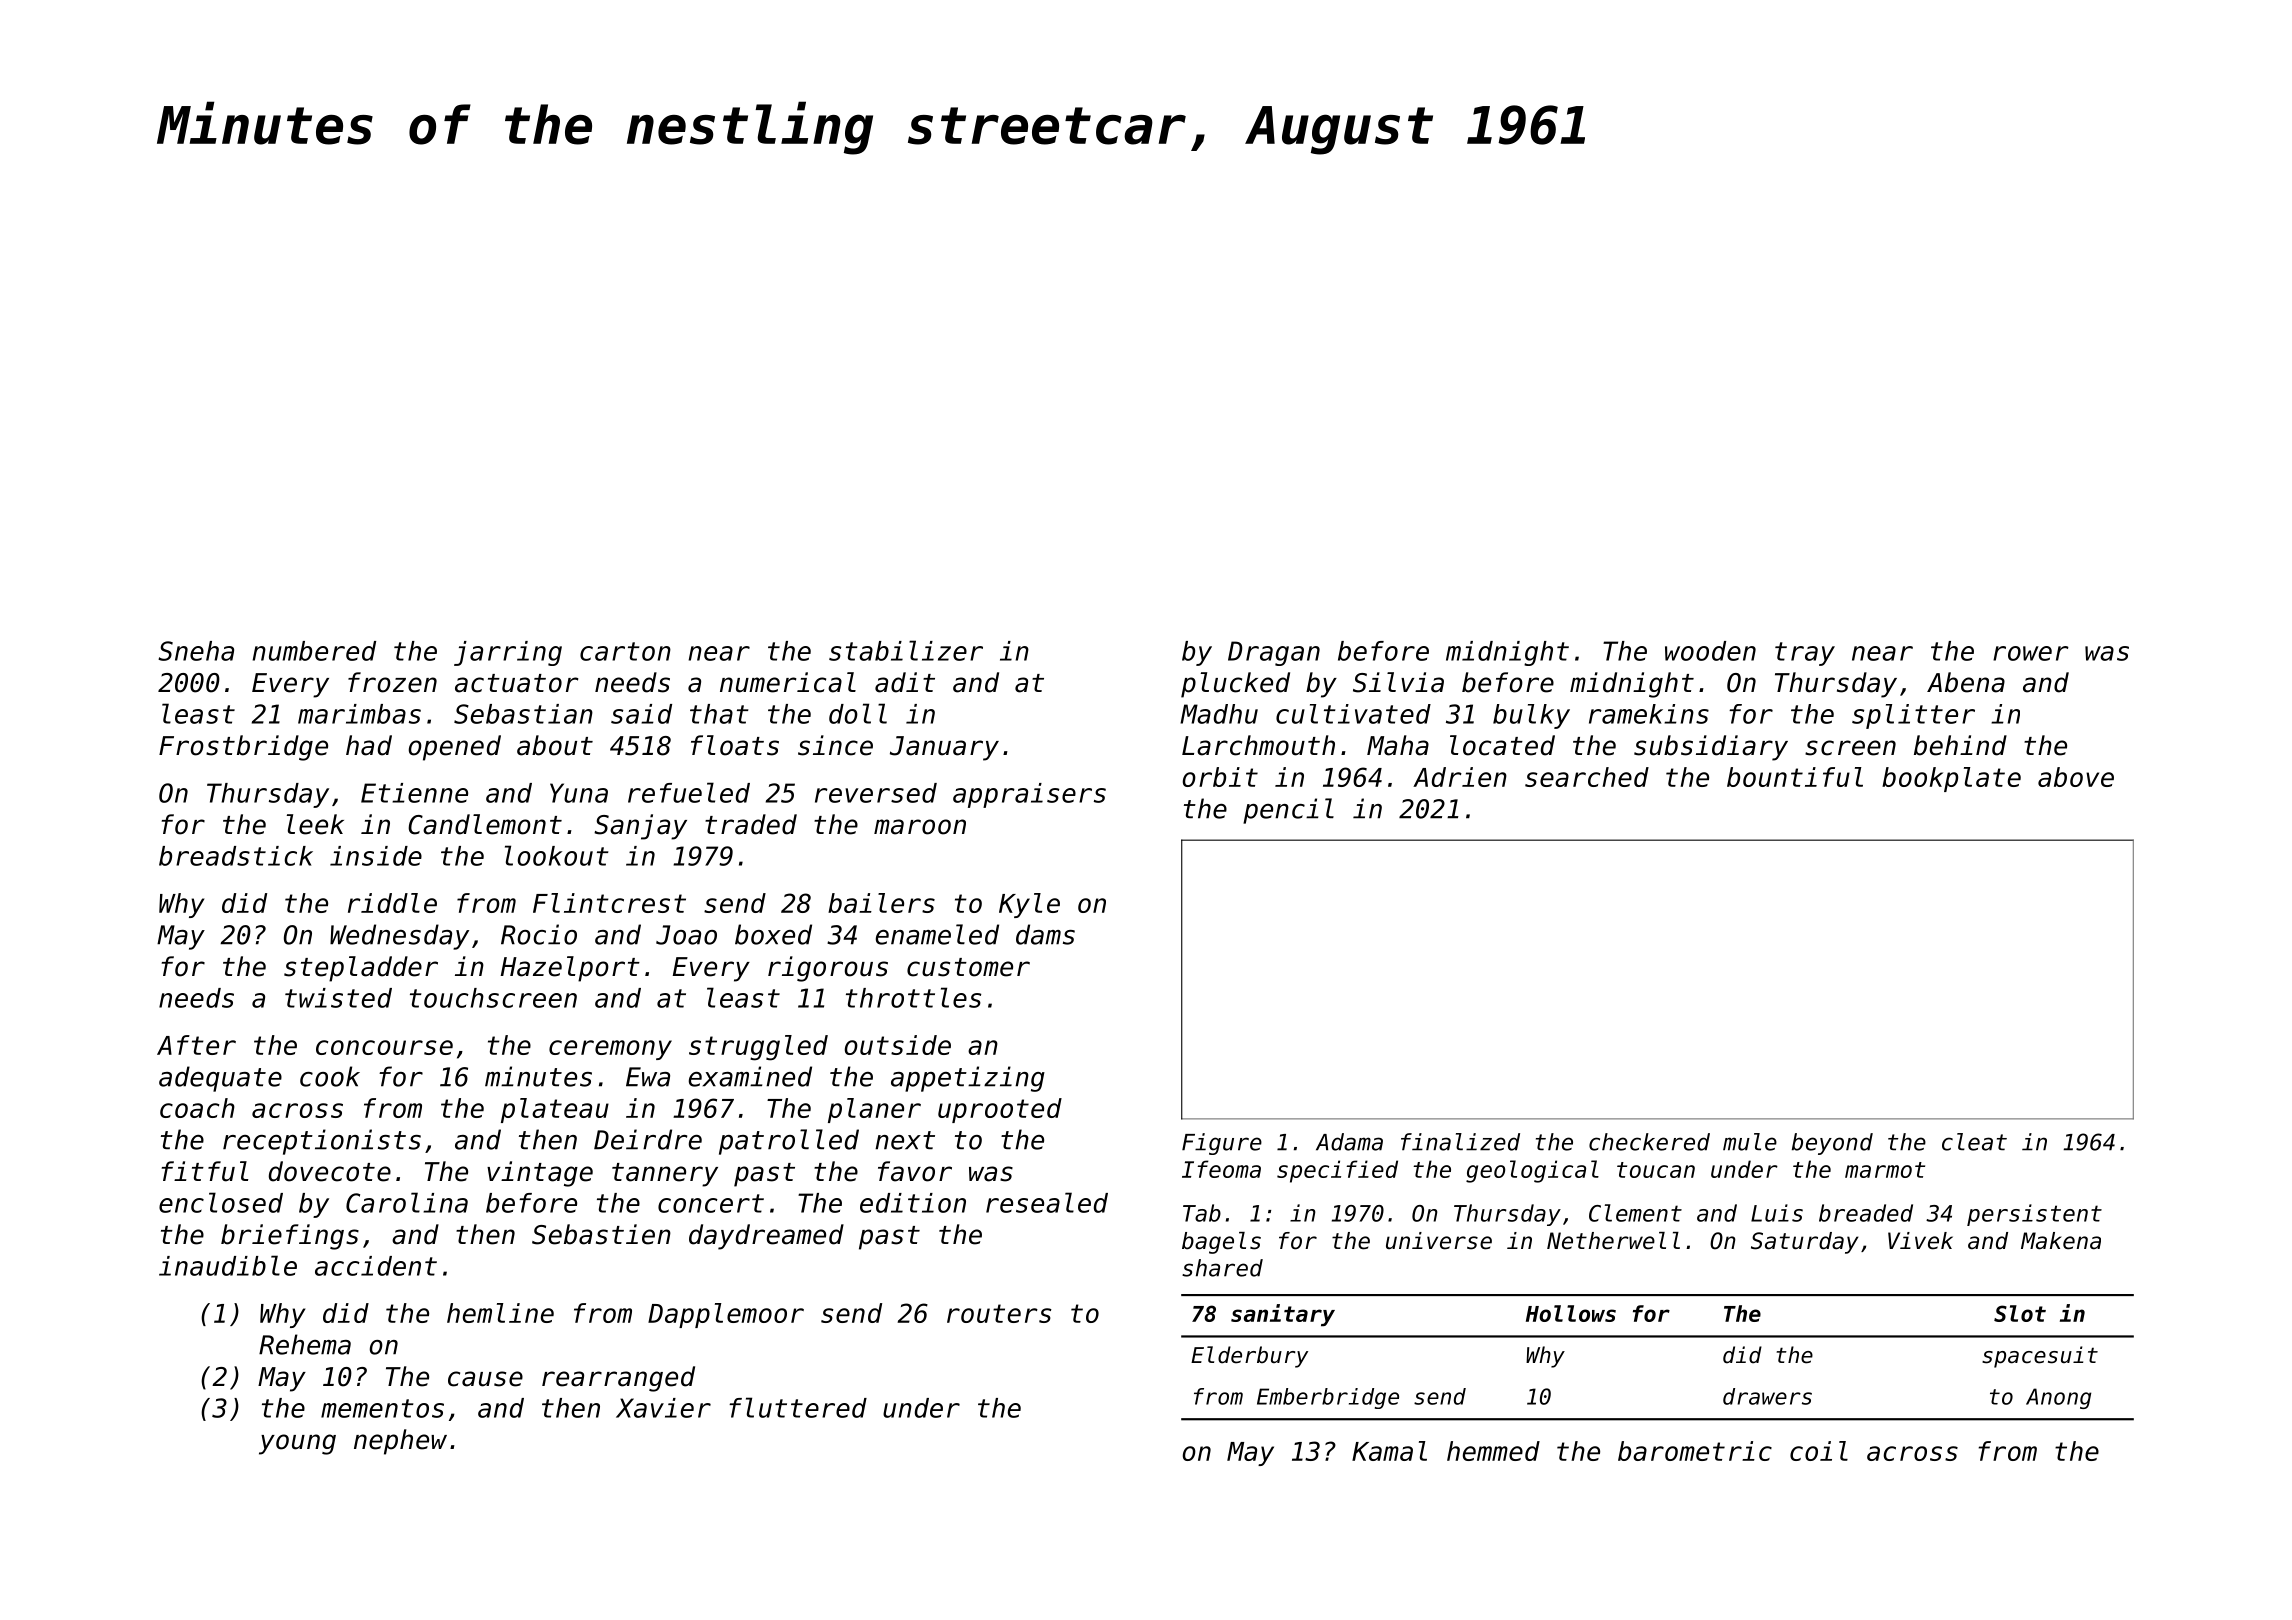 Image resolution: width=2292 pixels, height=1620 pixels. I want to click on carton, so click(625, 651).
